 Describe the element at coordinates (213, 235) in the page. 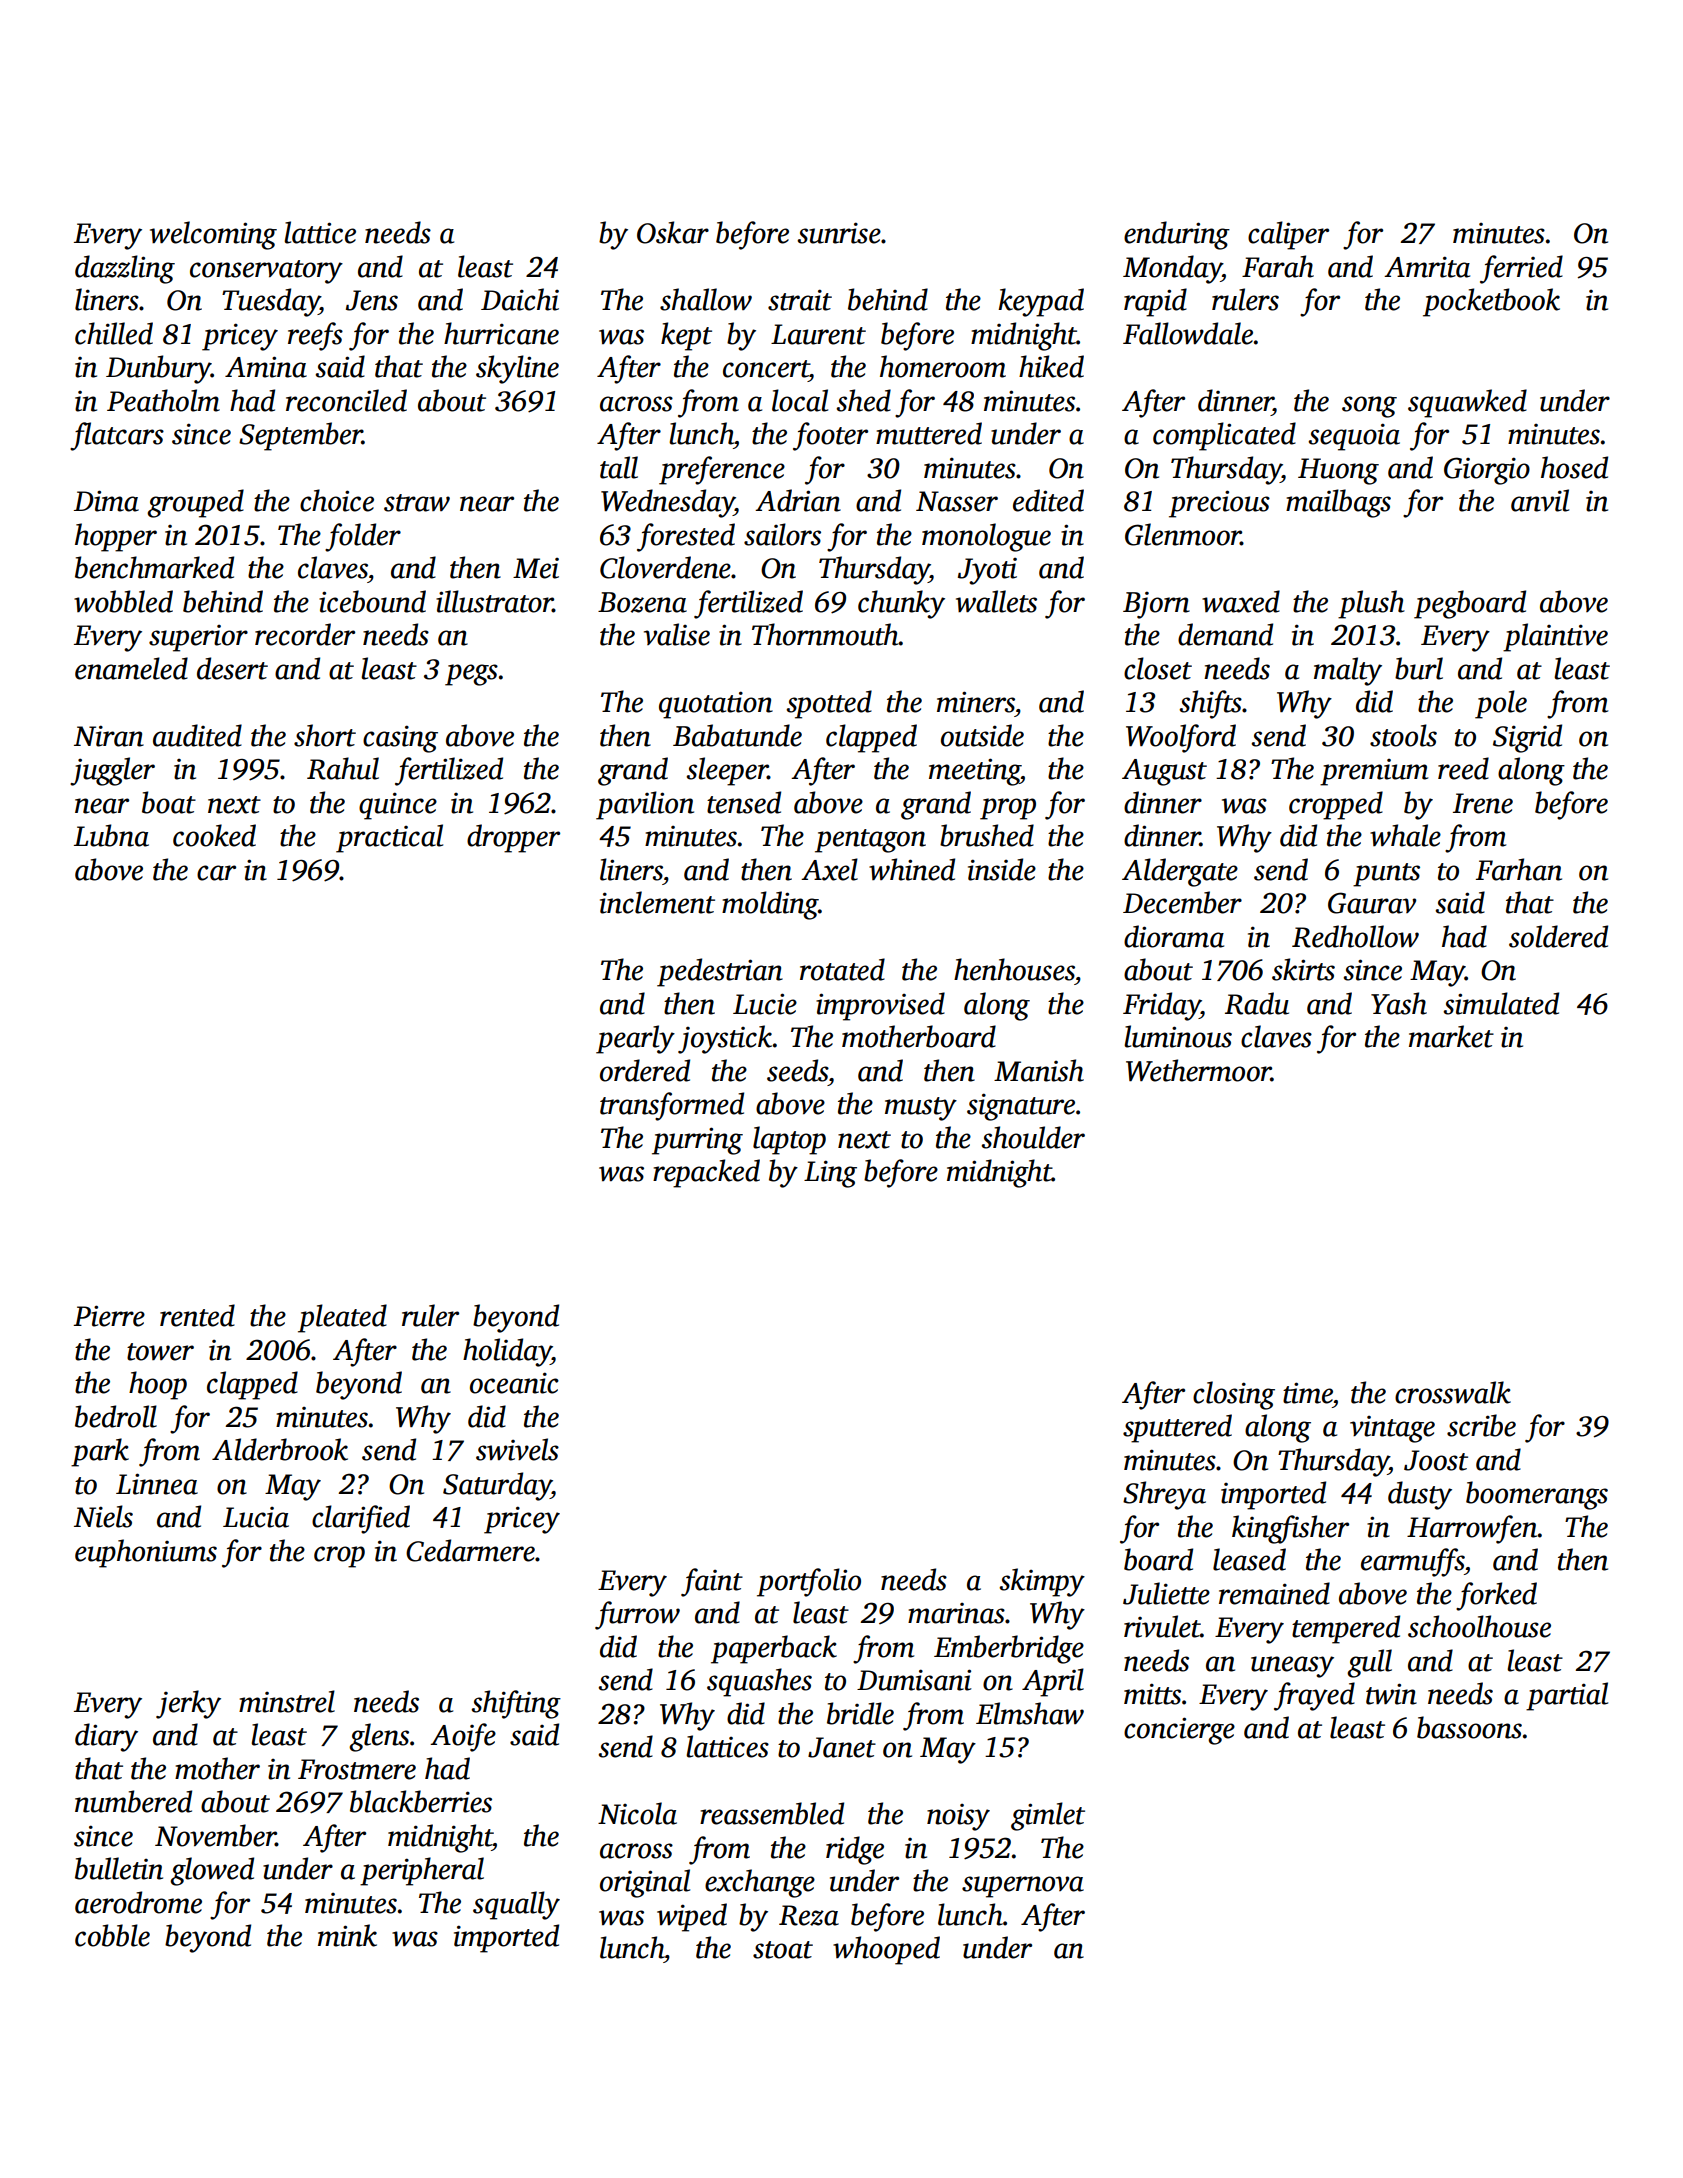

I see `welcoming` at that location.
